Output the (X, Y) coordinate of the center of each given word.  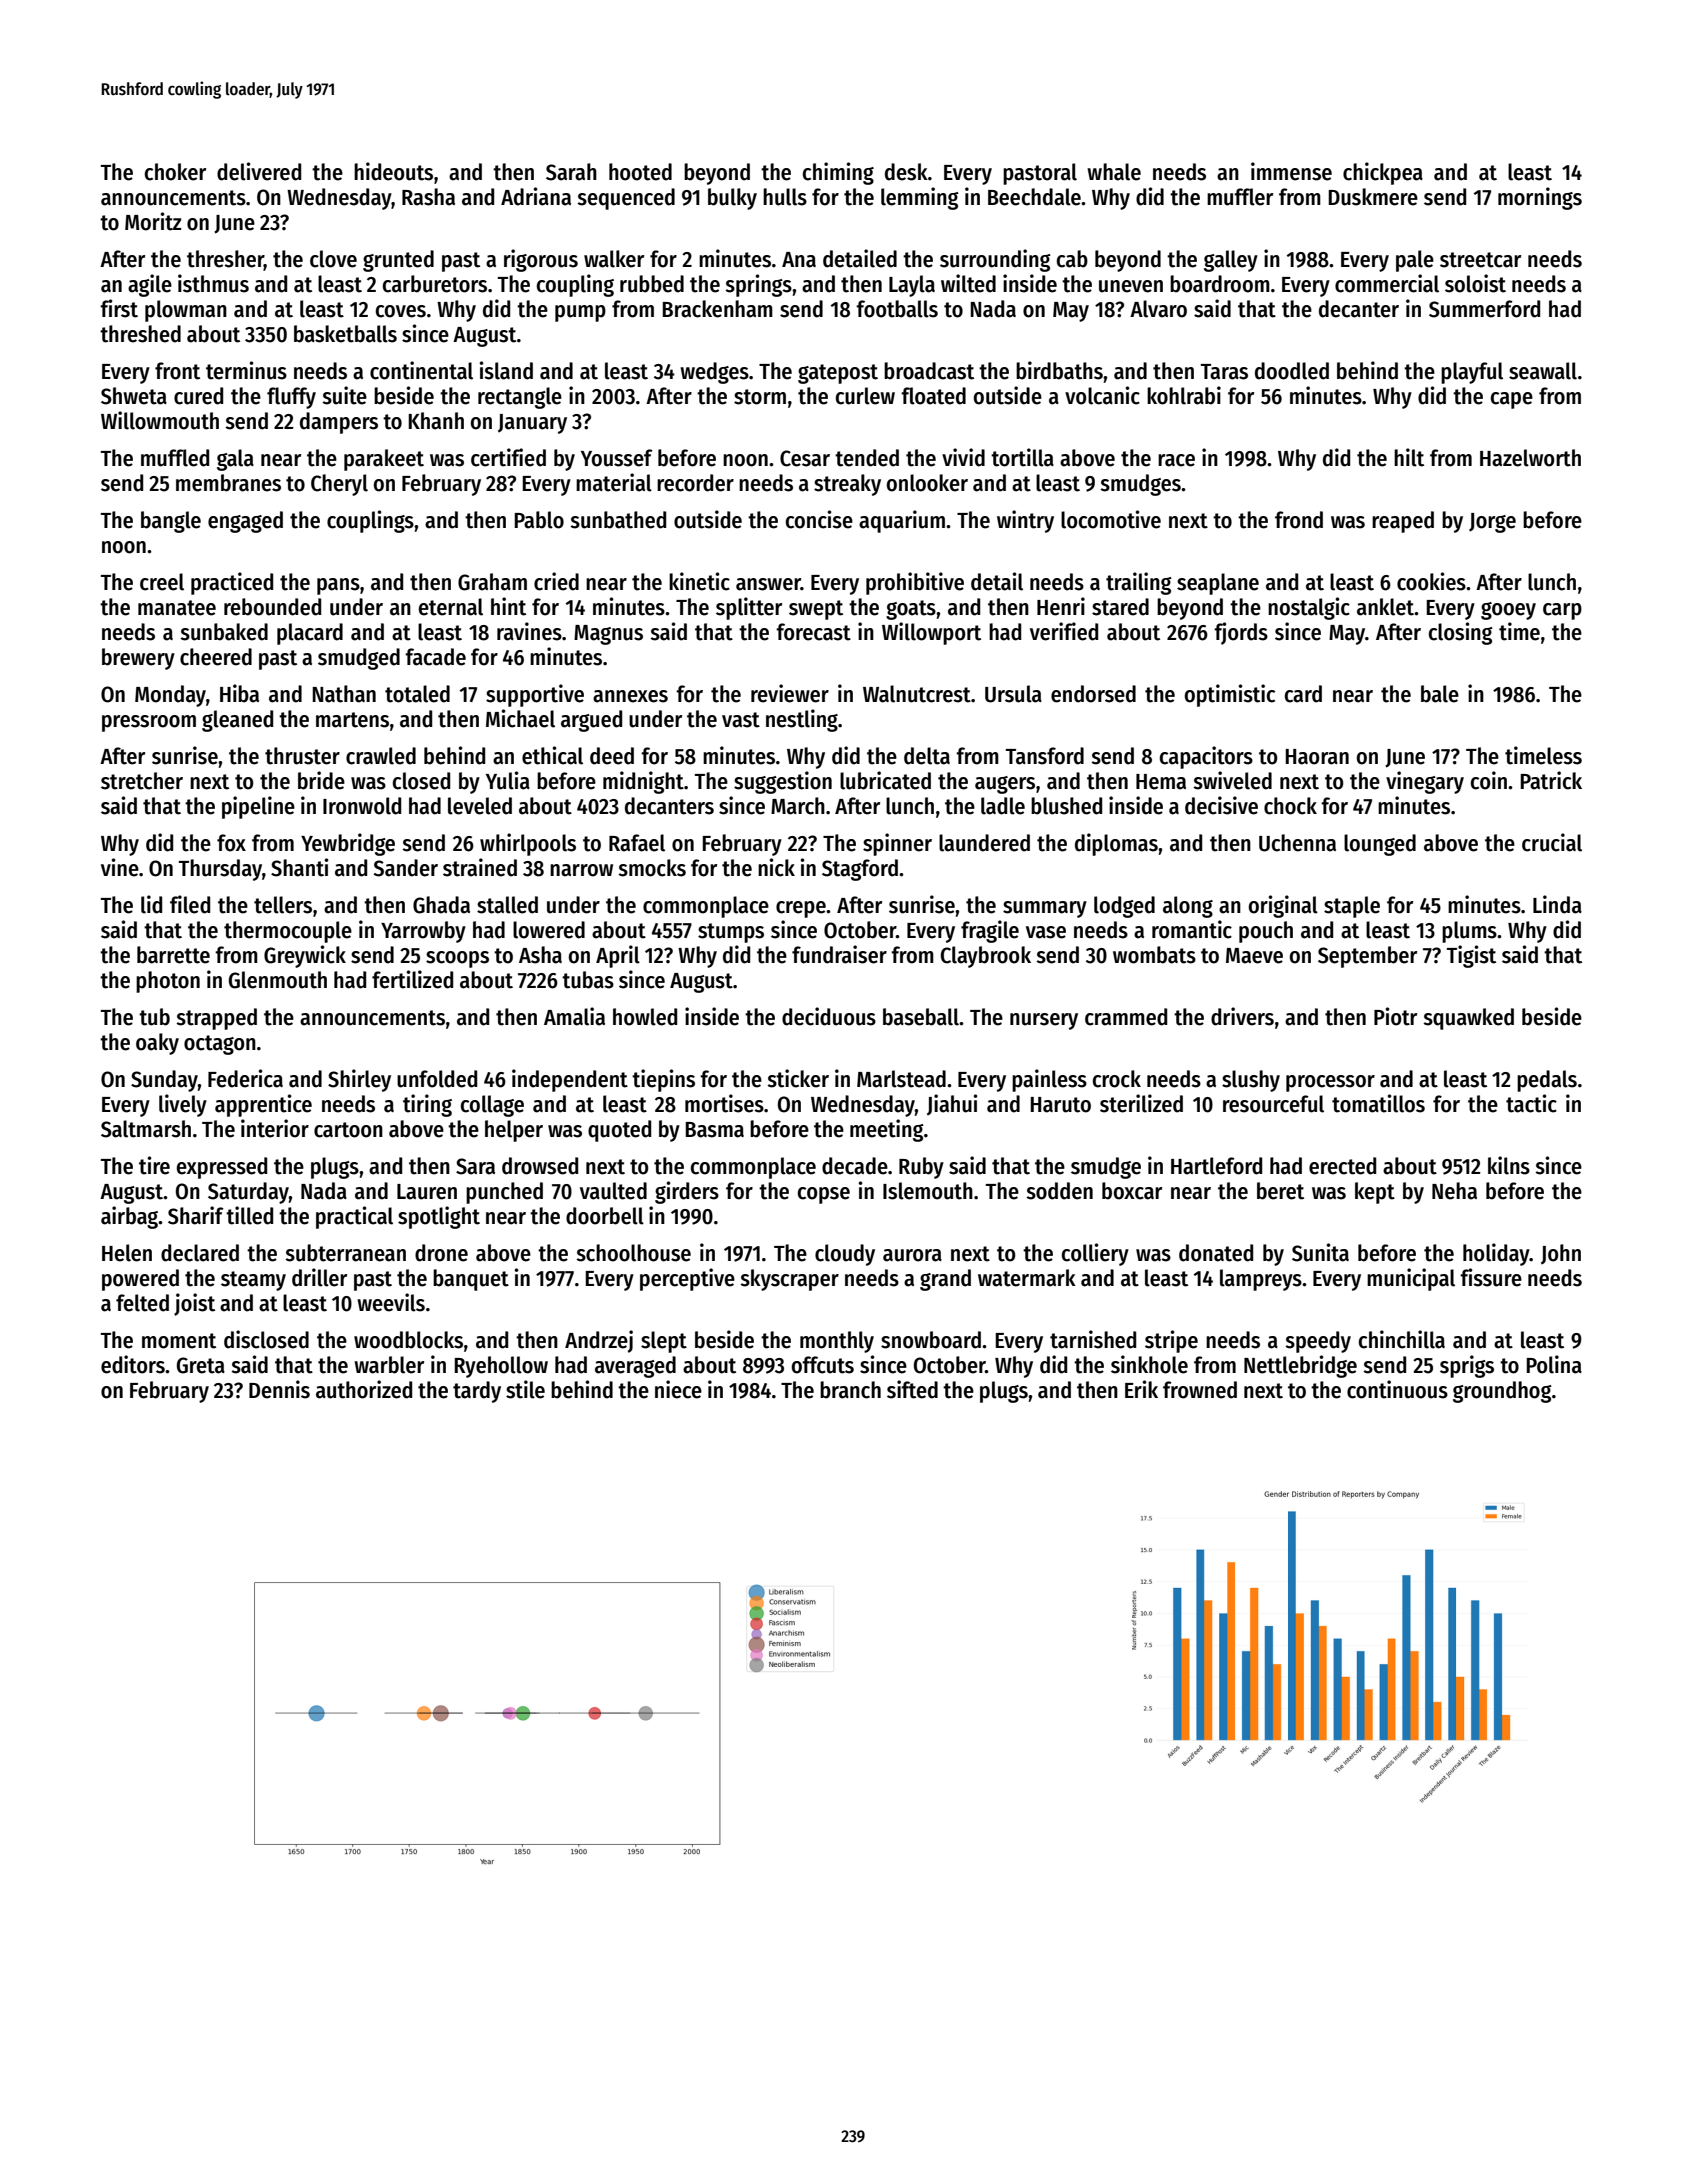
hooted (640, 172)
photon (168, 982)
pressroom (149, 723)
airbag (130, 1217)
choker (175, 172)
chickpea (1383, 173)
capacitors (1206, 757)
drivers (1242, 1016)
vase (1046, 932)
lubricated (885, 780)
